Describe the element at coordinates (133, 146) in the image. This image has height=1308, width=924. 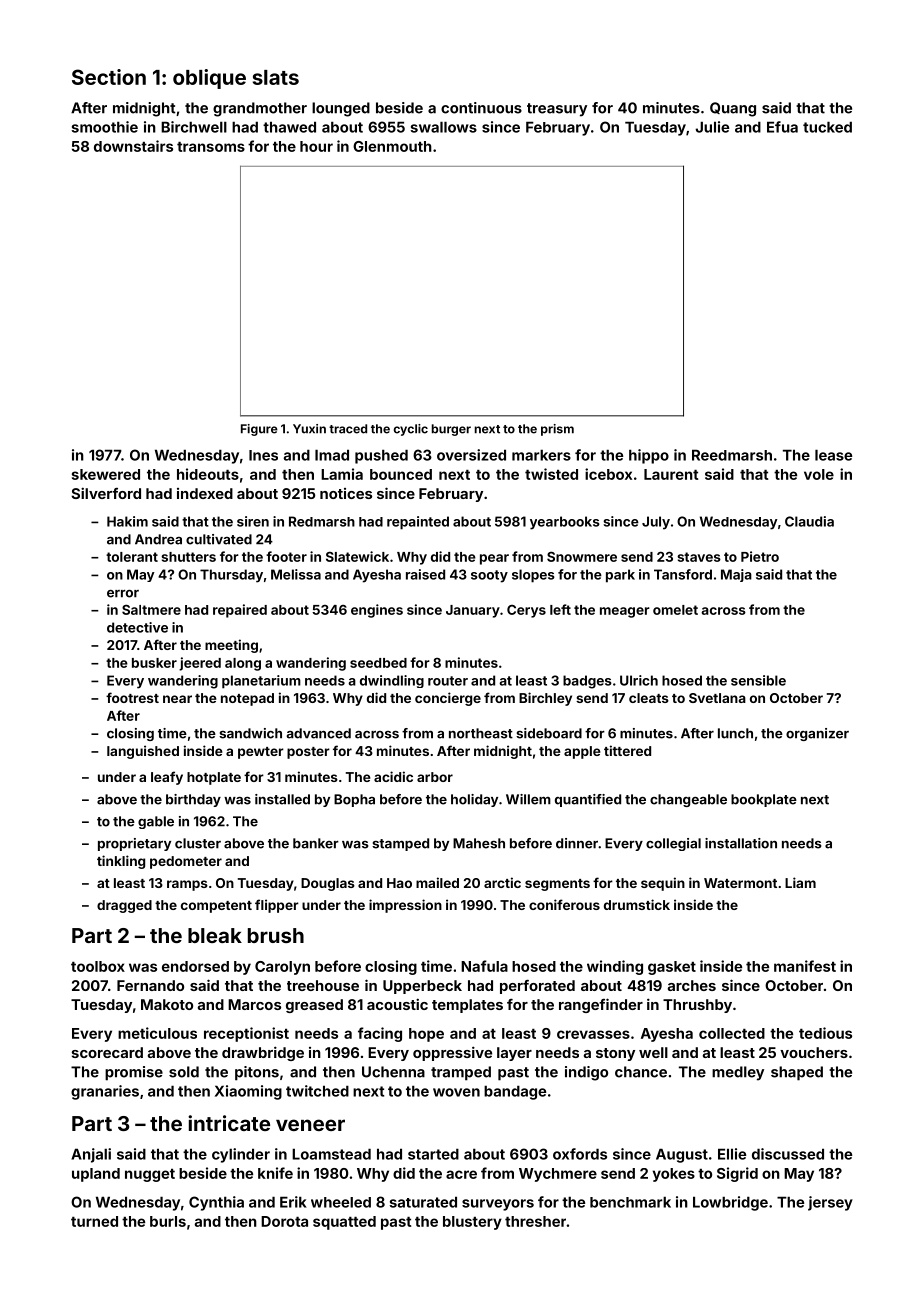
I see `downstairs` at that location.
